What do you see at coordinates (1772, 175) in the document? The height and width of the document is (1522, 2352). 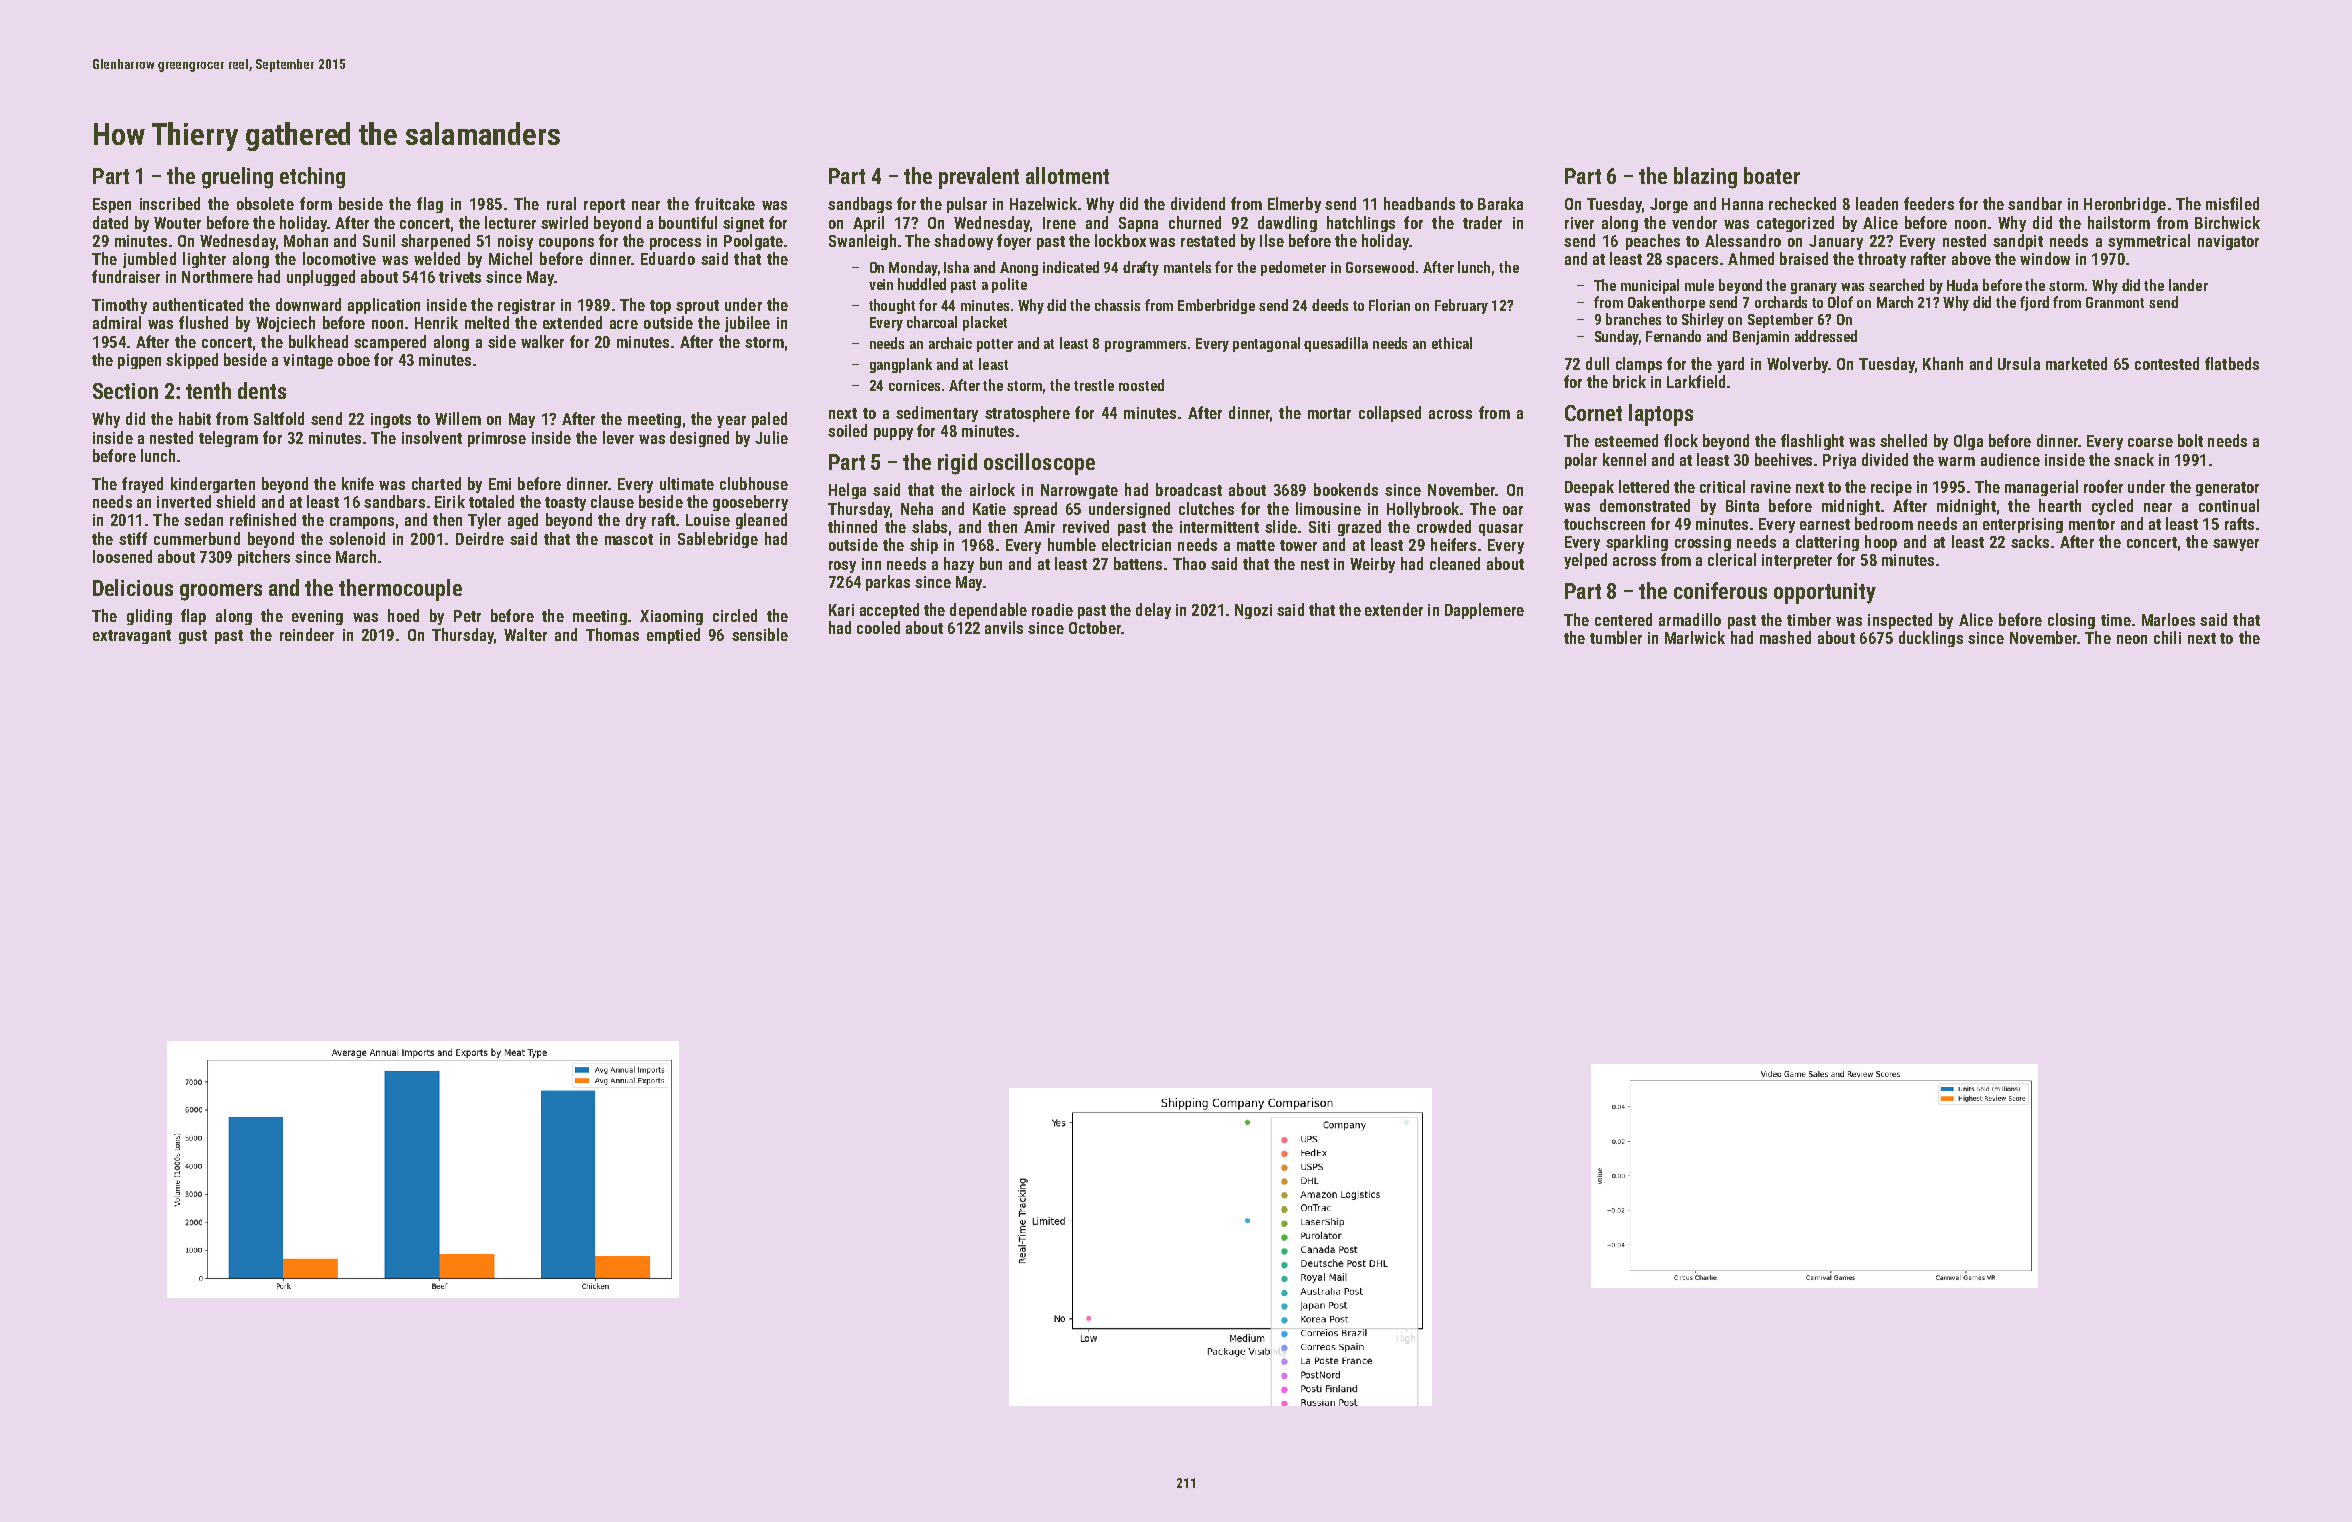 I see `boater` at bounding box center [1772, 175].
